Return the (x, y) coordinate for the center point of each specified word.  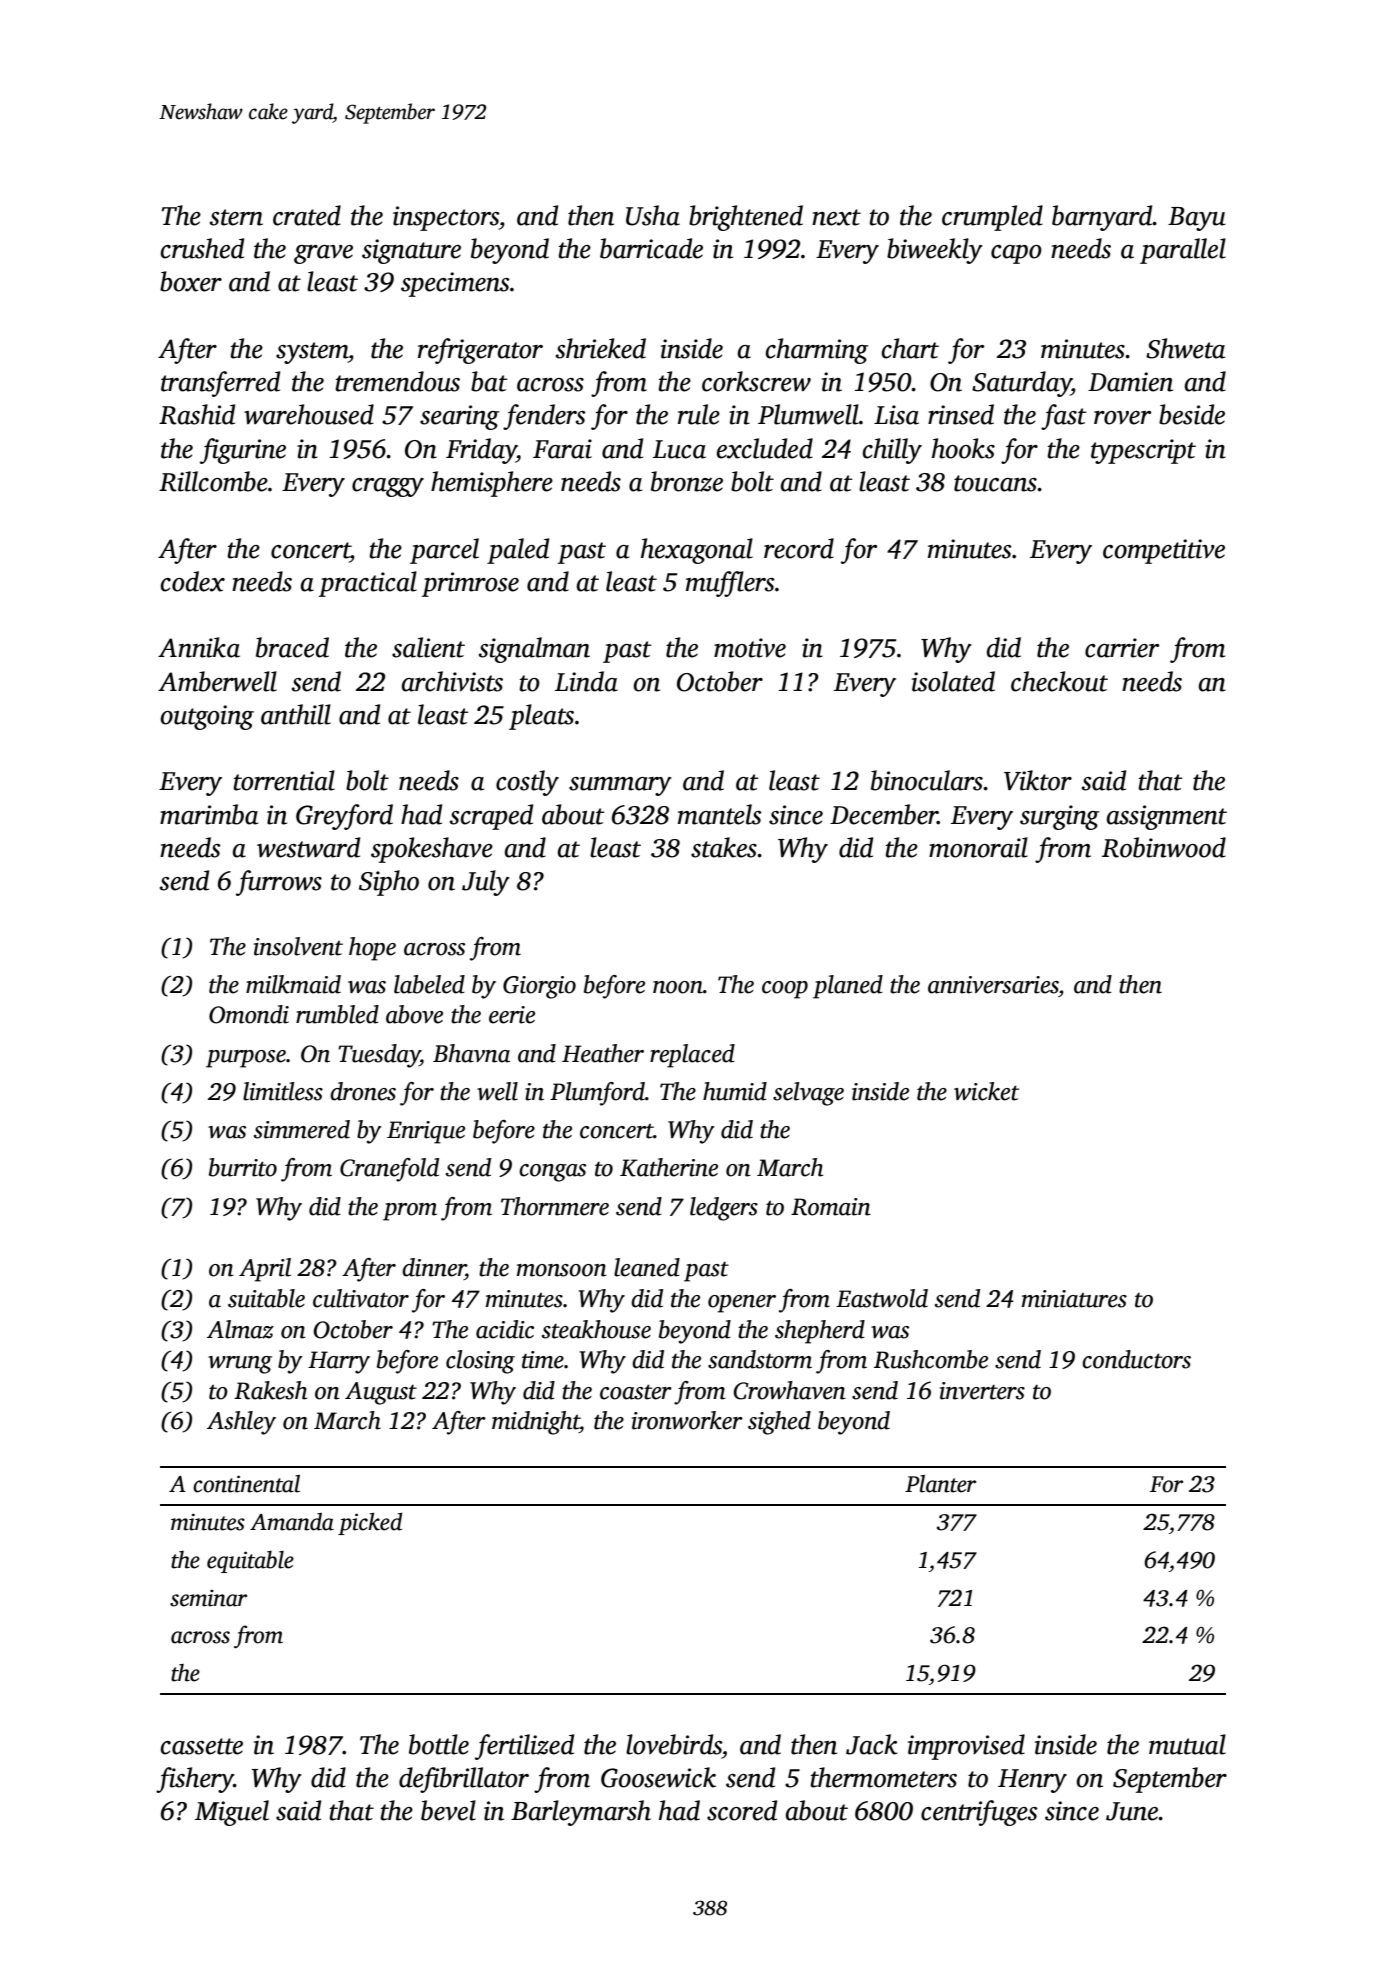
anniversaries (993, 985)
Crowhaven (789, 1390)
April (265, 1270)
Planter (940, 1484)
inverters (982, 1391)
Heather (603, 1053)
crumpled (992, 218)
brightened (746, 218)
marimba (209, 814)
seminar (208, 1598)
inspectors (446, 218)
